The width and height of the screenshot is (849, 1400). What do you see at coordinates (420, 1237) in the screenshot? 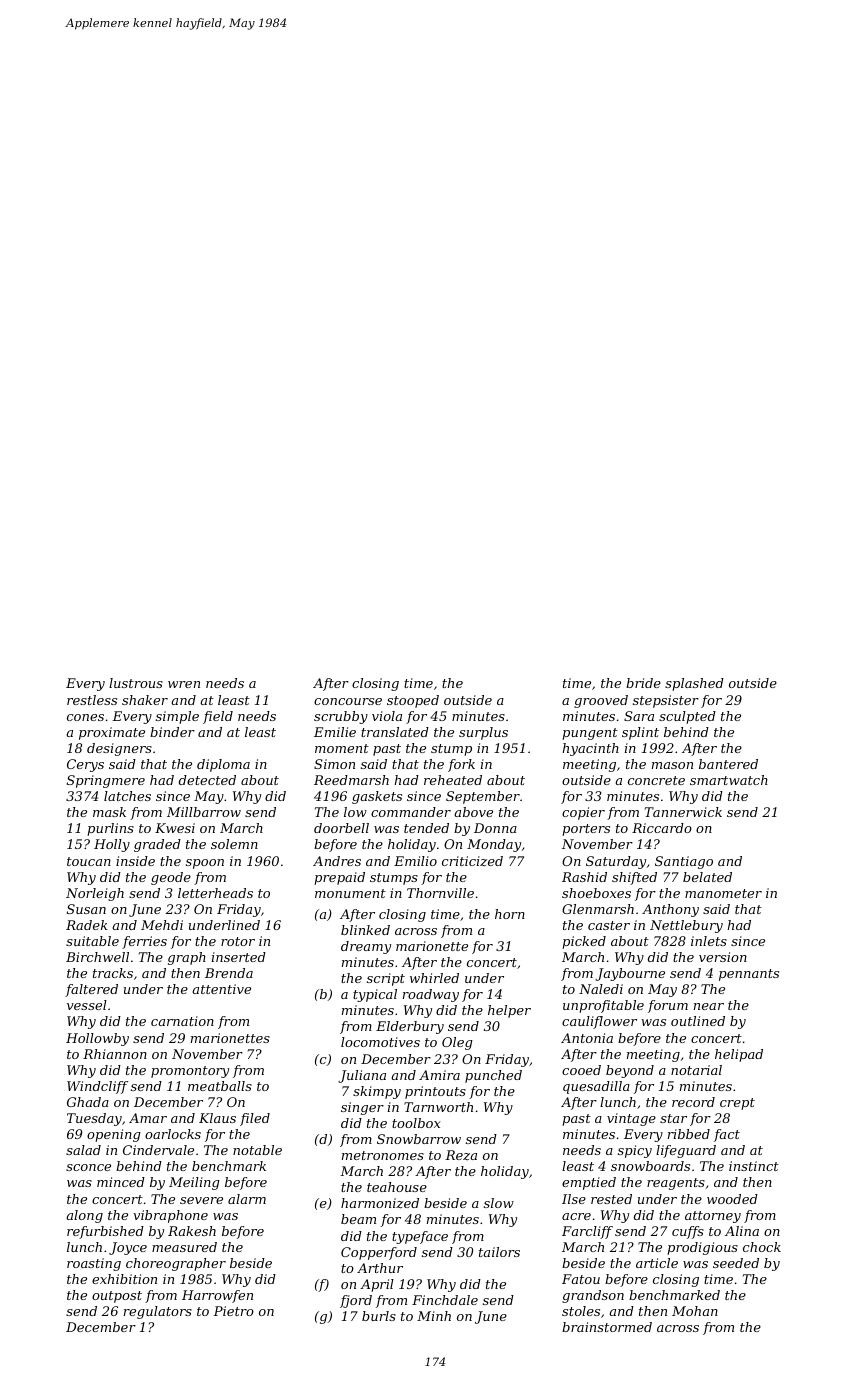
I see `typeface` at bounding box center [420, 1237].
